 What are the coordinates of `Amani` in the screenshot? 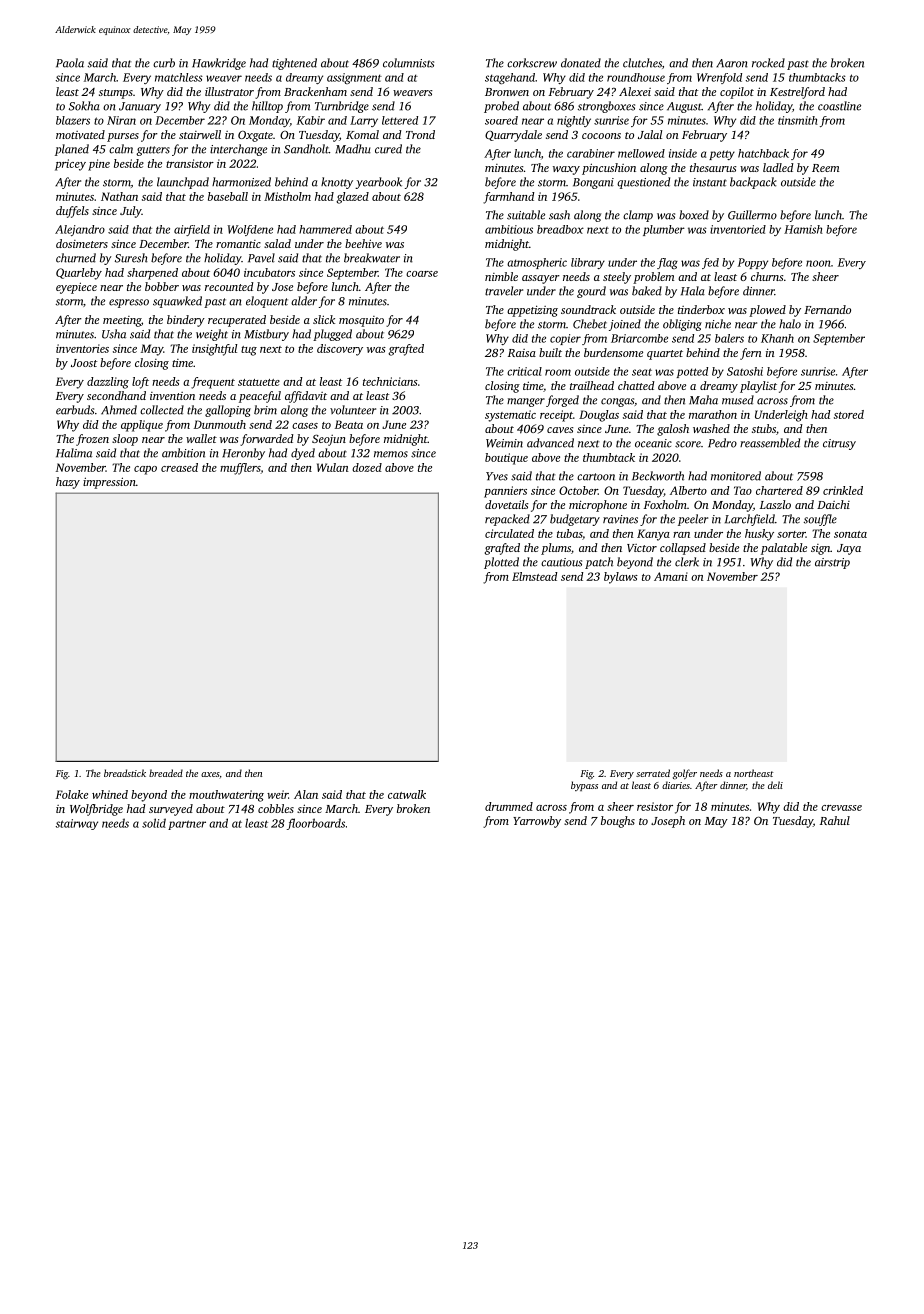 It's located at (671, 576).
